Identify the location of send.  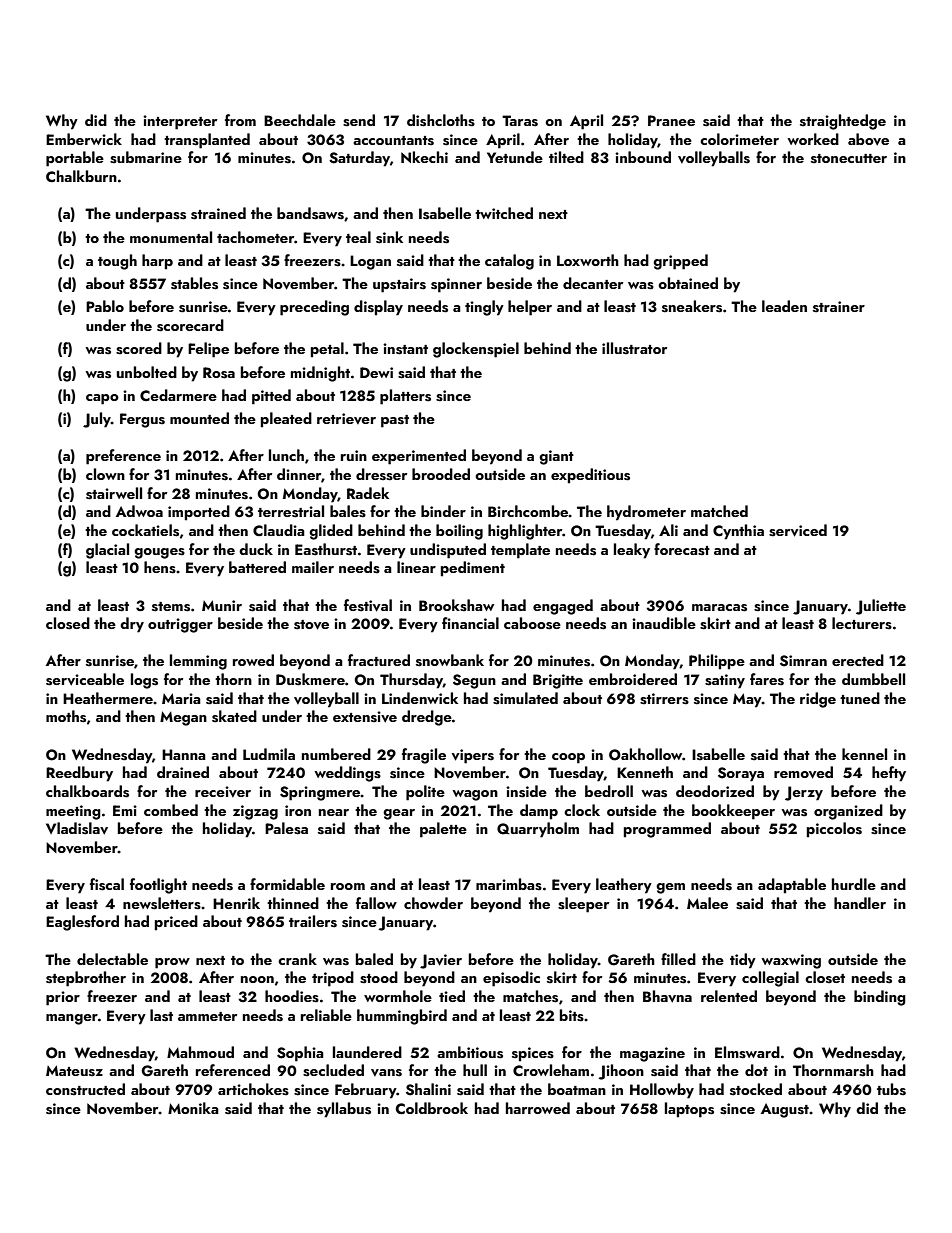
(359, 120).
